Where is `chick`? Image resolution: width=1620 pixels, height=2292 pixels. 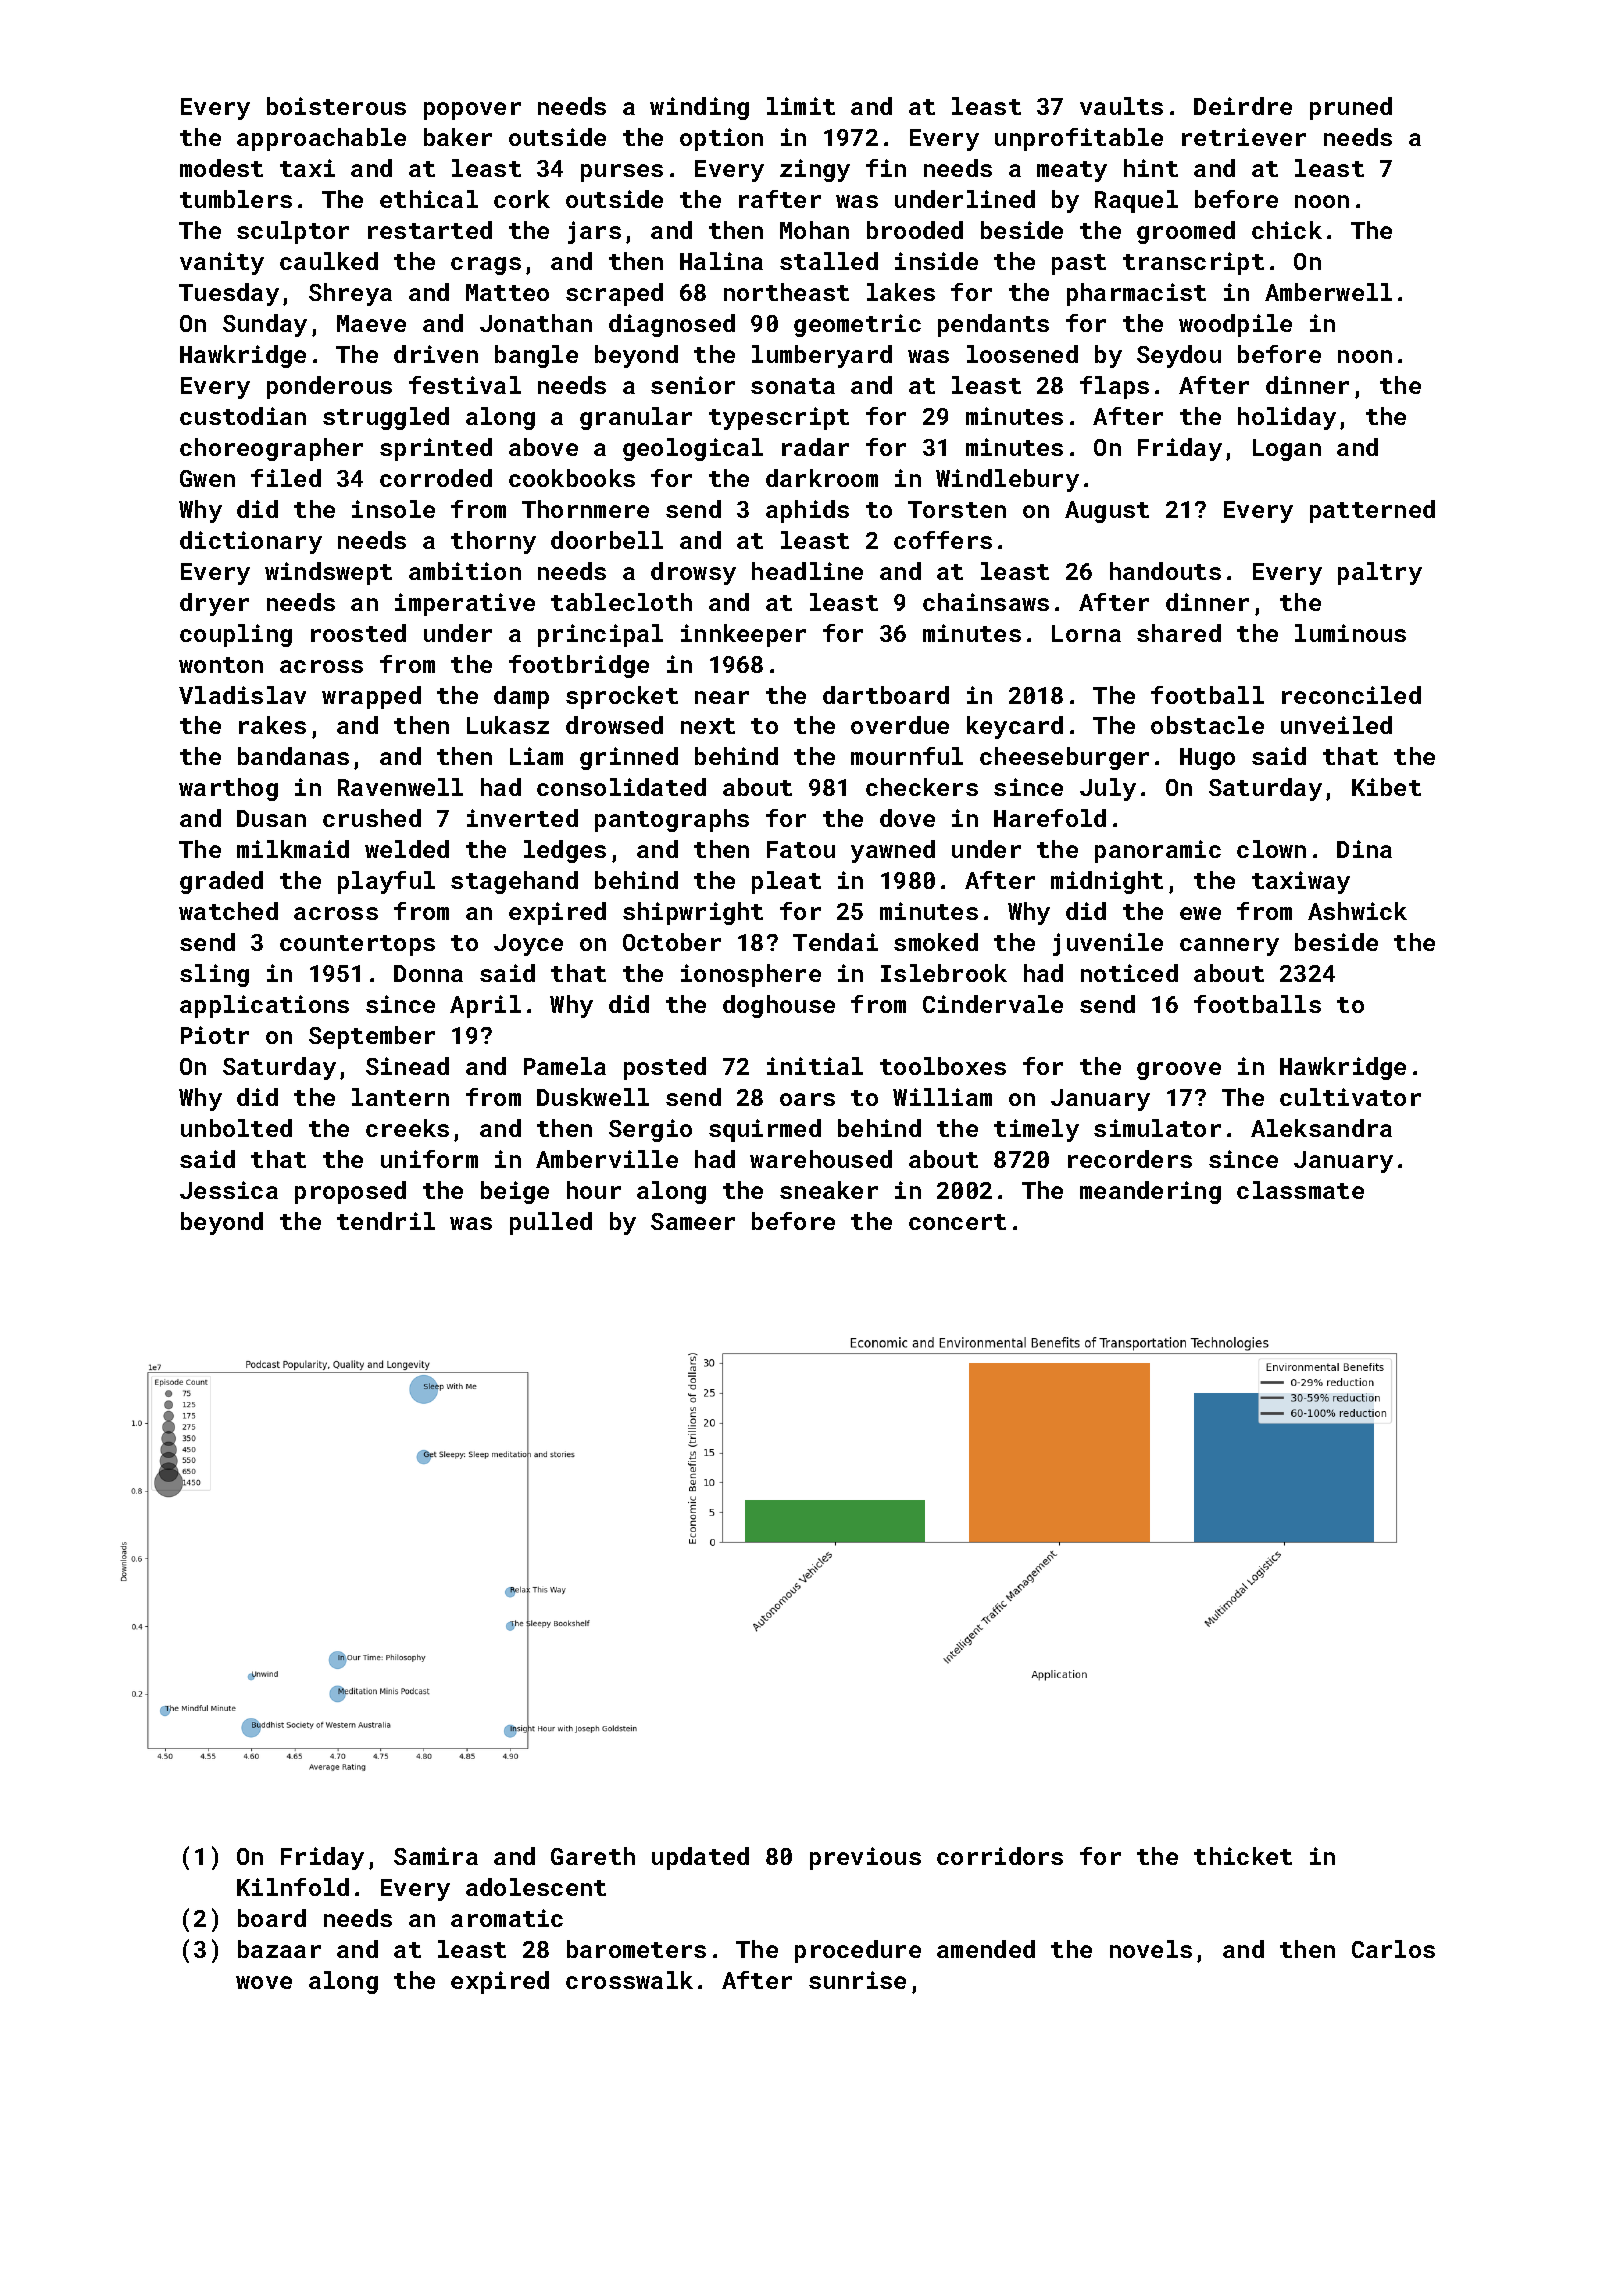
chick is located at coordinates (1287, 230).
